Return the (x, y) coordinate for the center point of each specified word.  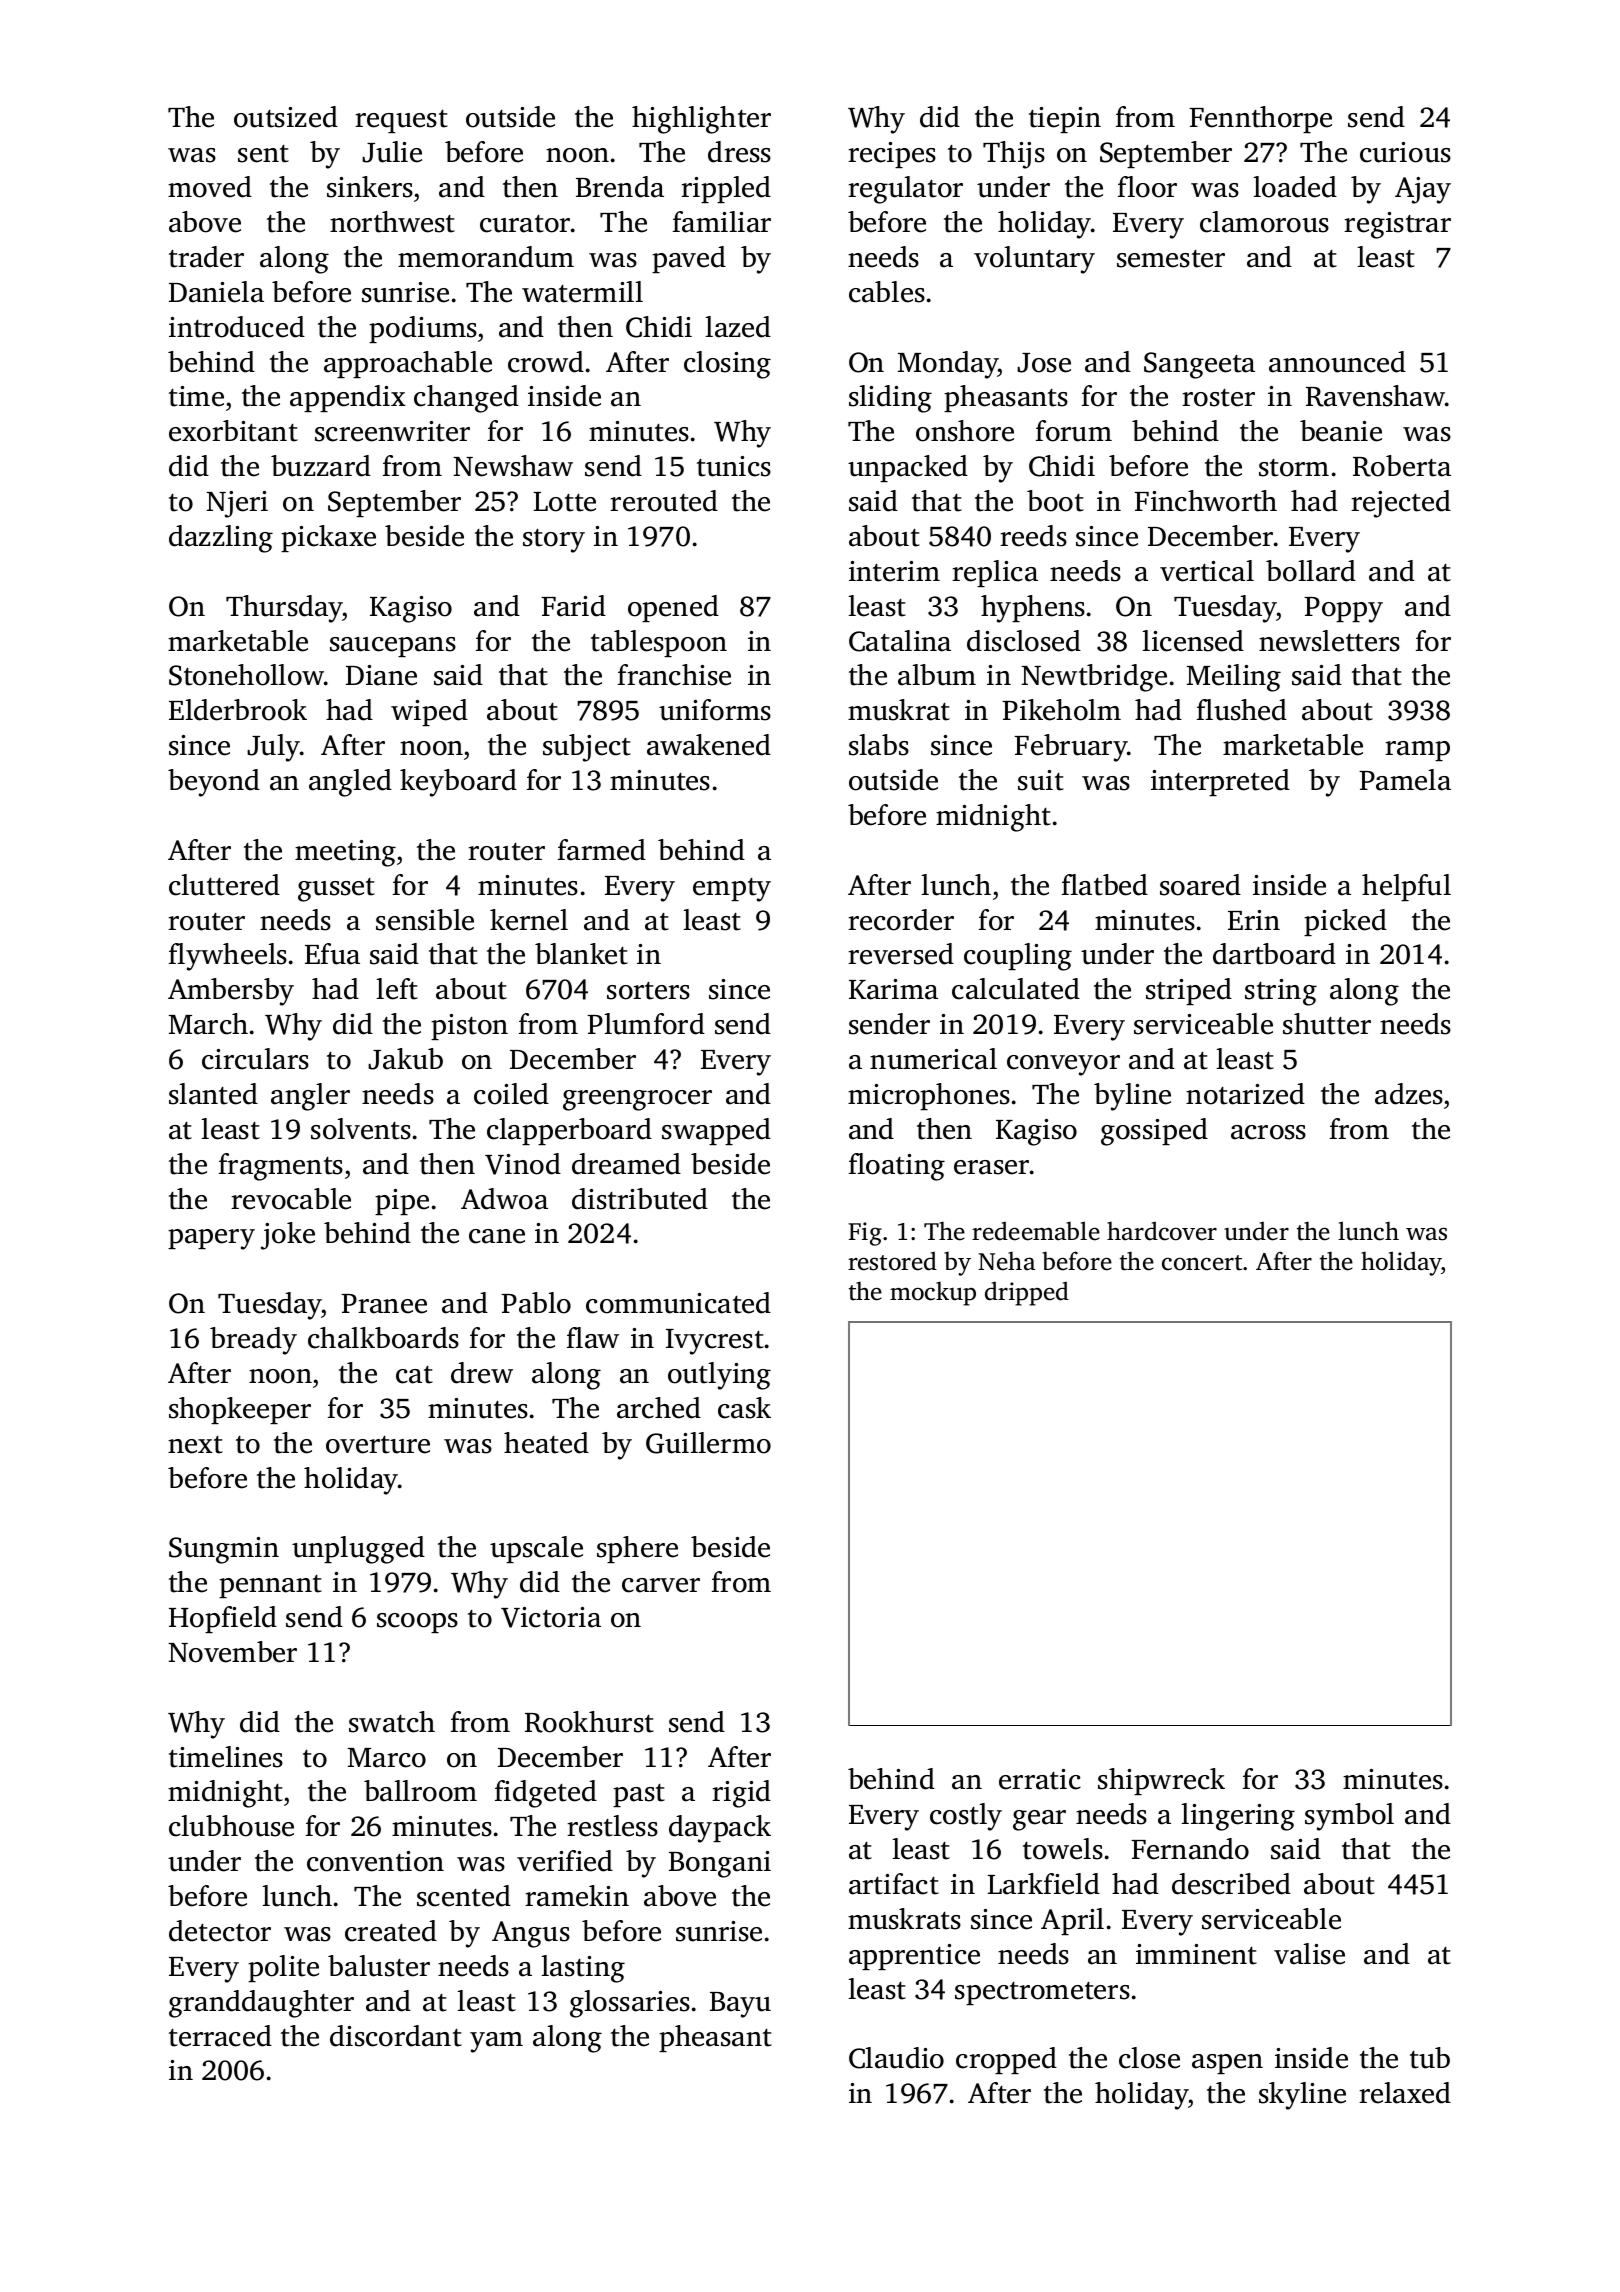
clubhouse (231, 1826)
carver (661, 1585)
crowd (546, 362)
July (273, 748)
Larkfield (1044, 1884)
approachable (408, 364)
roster (1218, 398)
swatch (392, 1722)
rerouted (664, 501)
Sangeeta (1199, 365)
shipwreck (1161, 1781)
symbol (1349, 1817)
